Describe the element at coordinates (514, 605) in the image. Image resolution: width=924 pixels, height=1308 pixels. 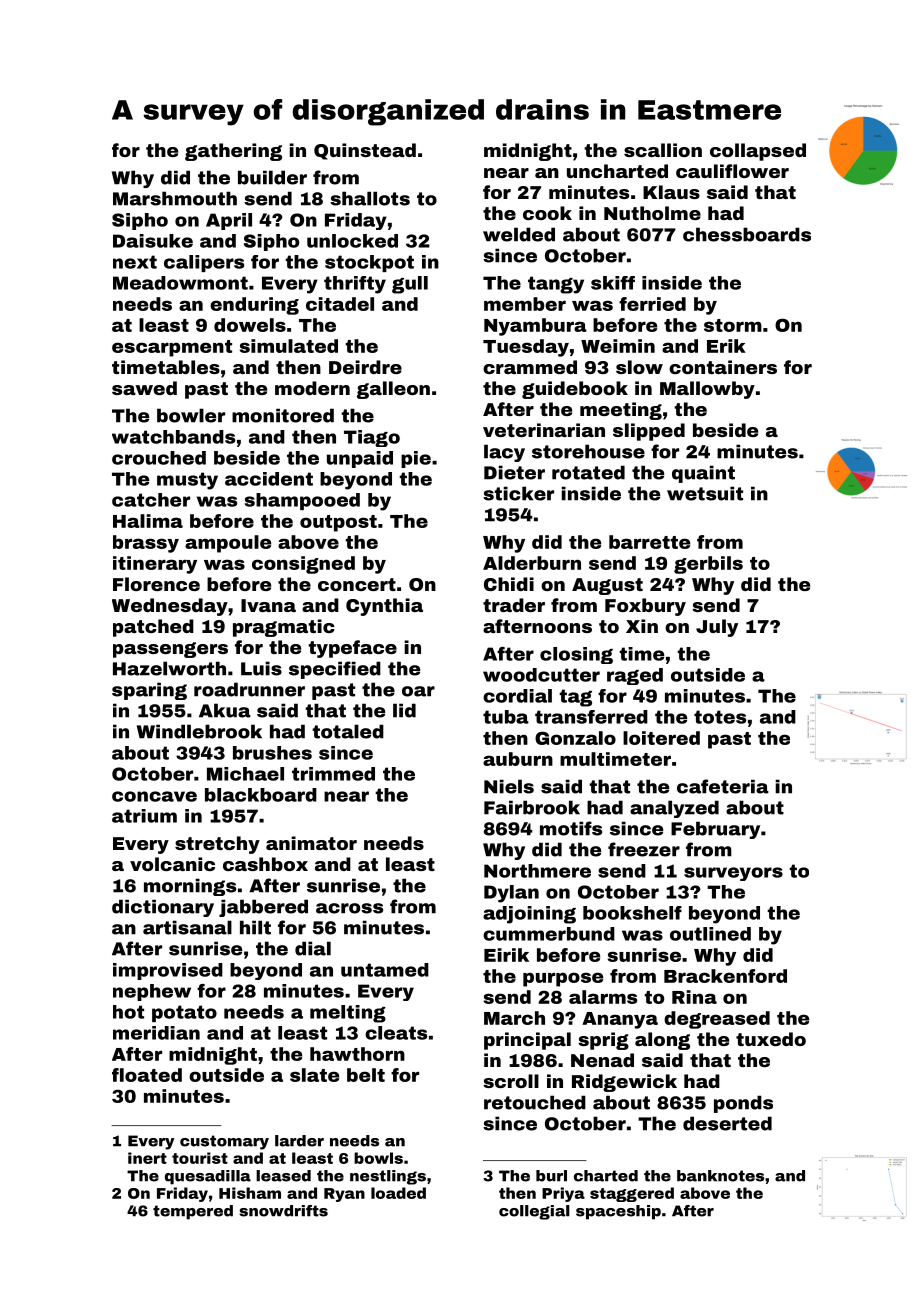
I see `trader` at that location.
